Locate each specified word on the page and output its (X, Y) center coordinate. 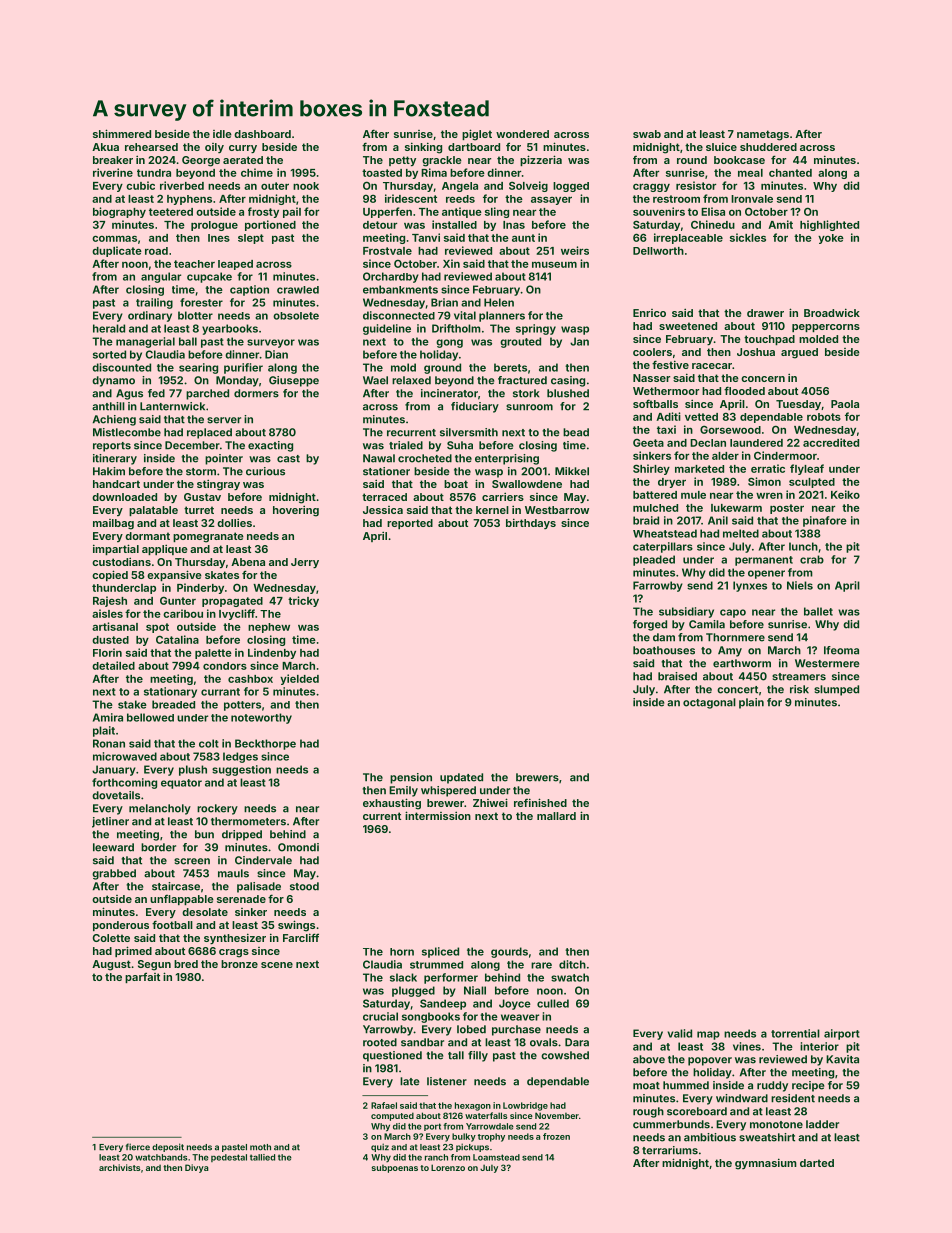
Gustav (202, 497)
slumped (836, 690)
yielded (299, 679)
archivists (120, 1167)
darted (817, 1163)
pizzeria (541, 160)
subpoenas (394, 1169)
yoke (831, 239)
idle (222, 134)
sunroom (529, 407)
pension (411, 778)
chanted (790, 173)
